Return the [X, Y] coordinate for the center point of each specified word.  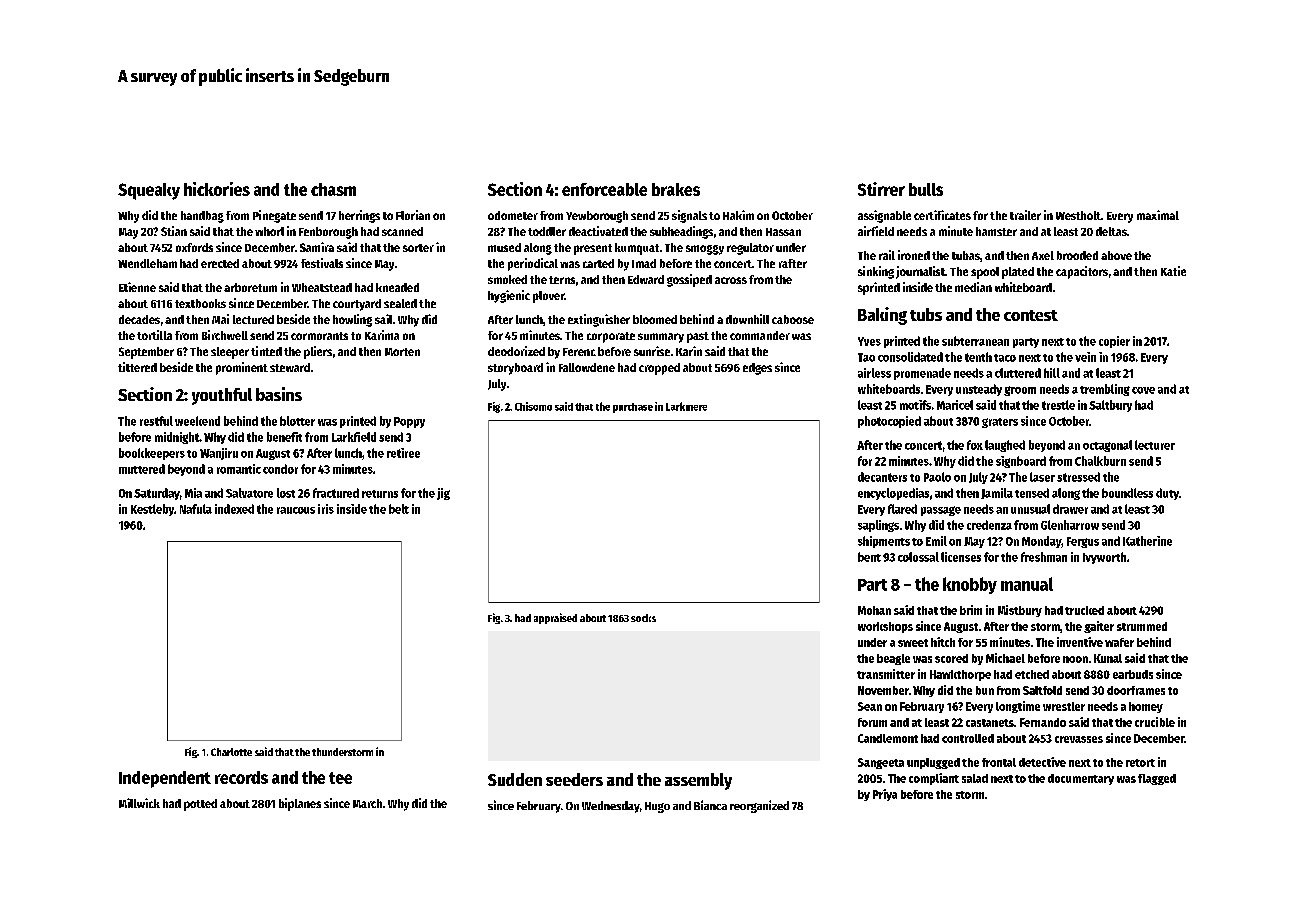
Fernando [1043, 722]
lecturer [1155, 445]
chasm [333, 189]
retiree [403, 453]
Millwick [139, 803]
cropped [659, 369]
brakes [676, 189]
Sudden [515, 779]
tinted [266, 351]
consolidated [910, 357]
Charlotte [231, 752]
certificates [942, 215]
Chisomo [533, 406]
